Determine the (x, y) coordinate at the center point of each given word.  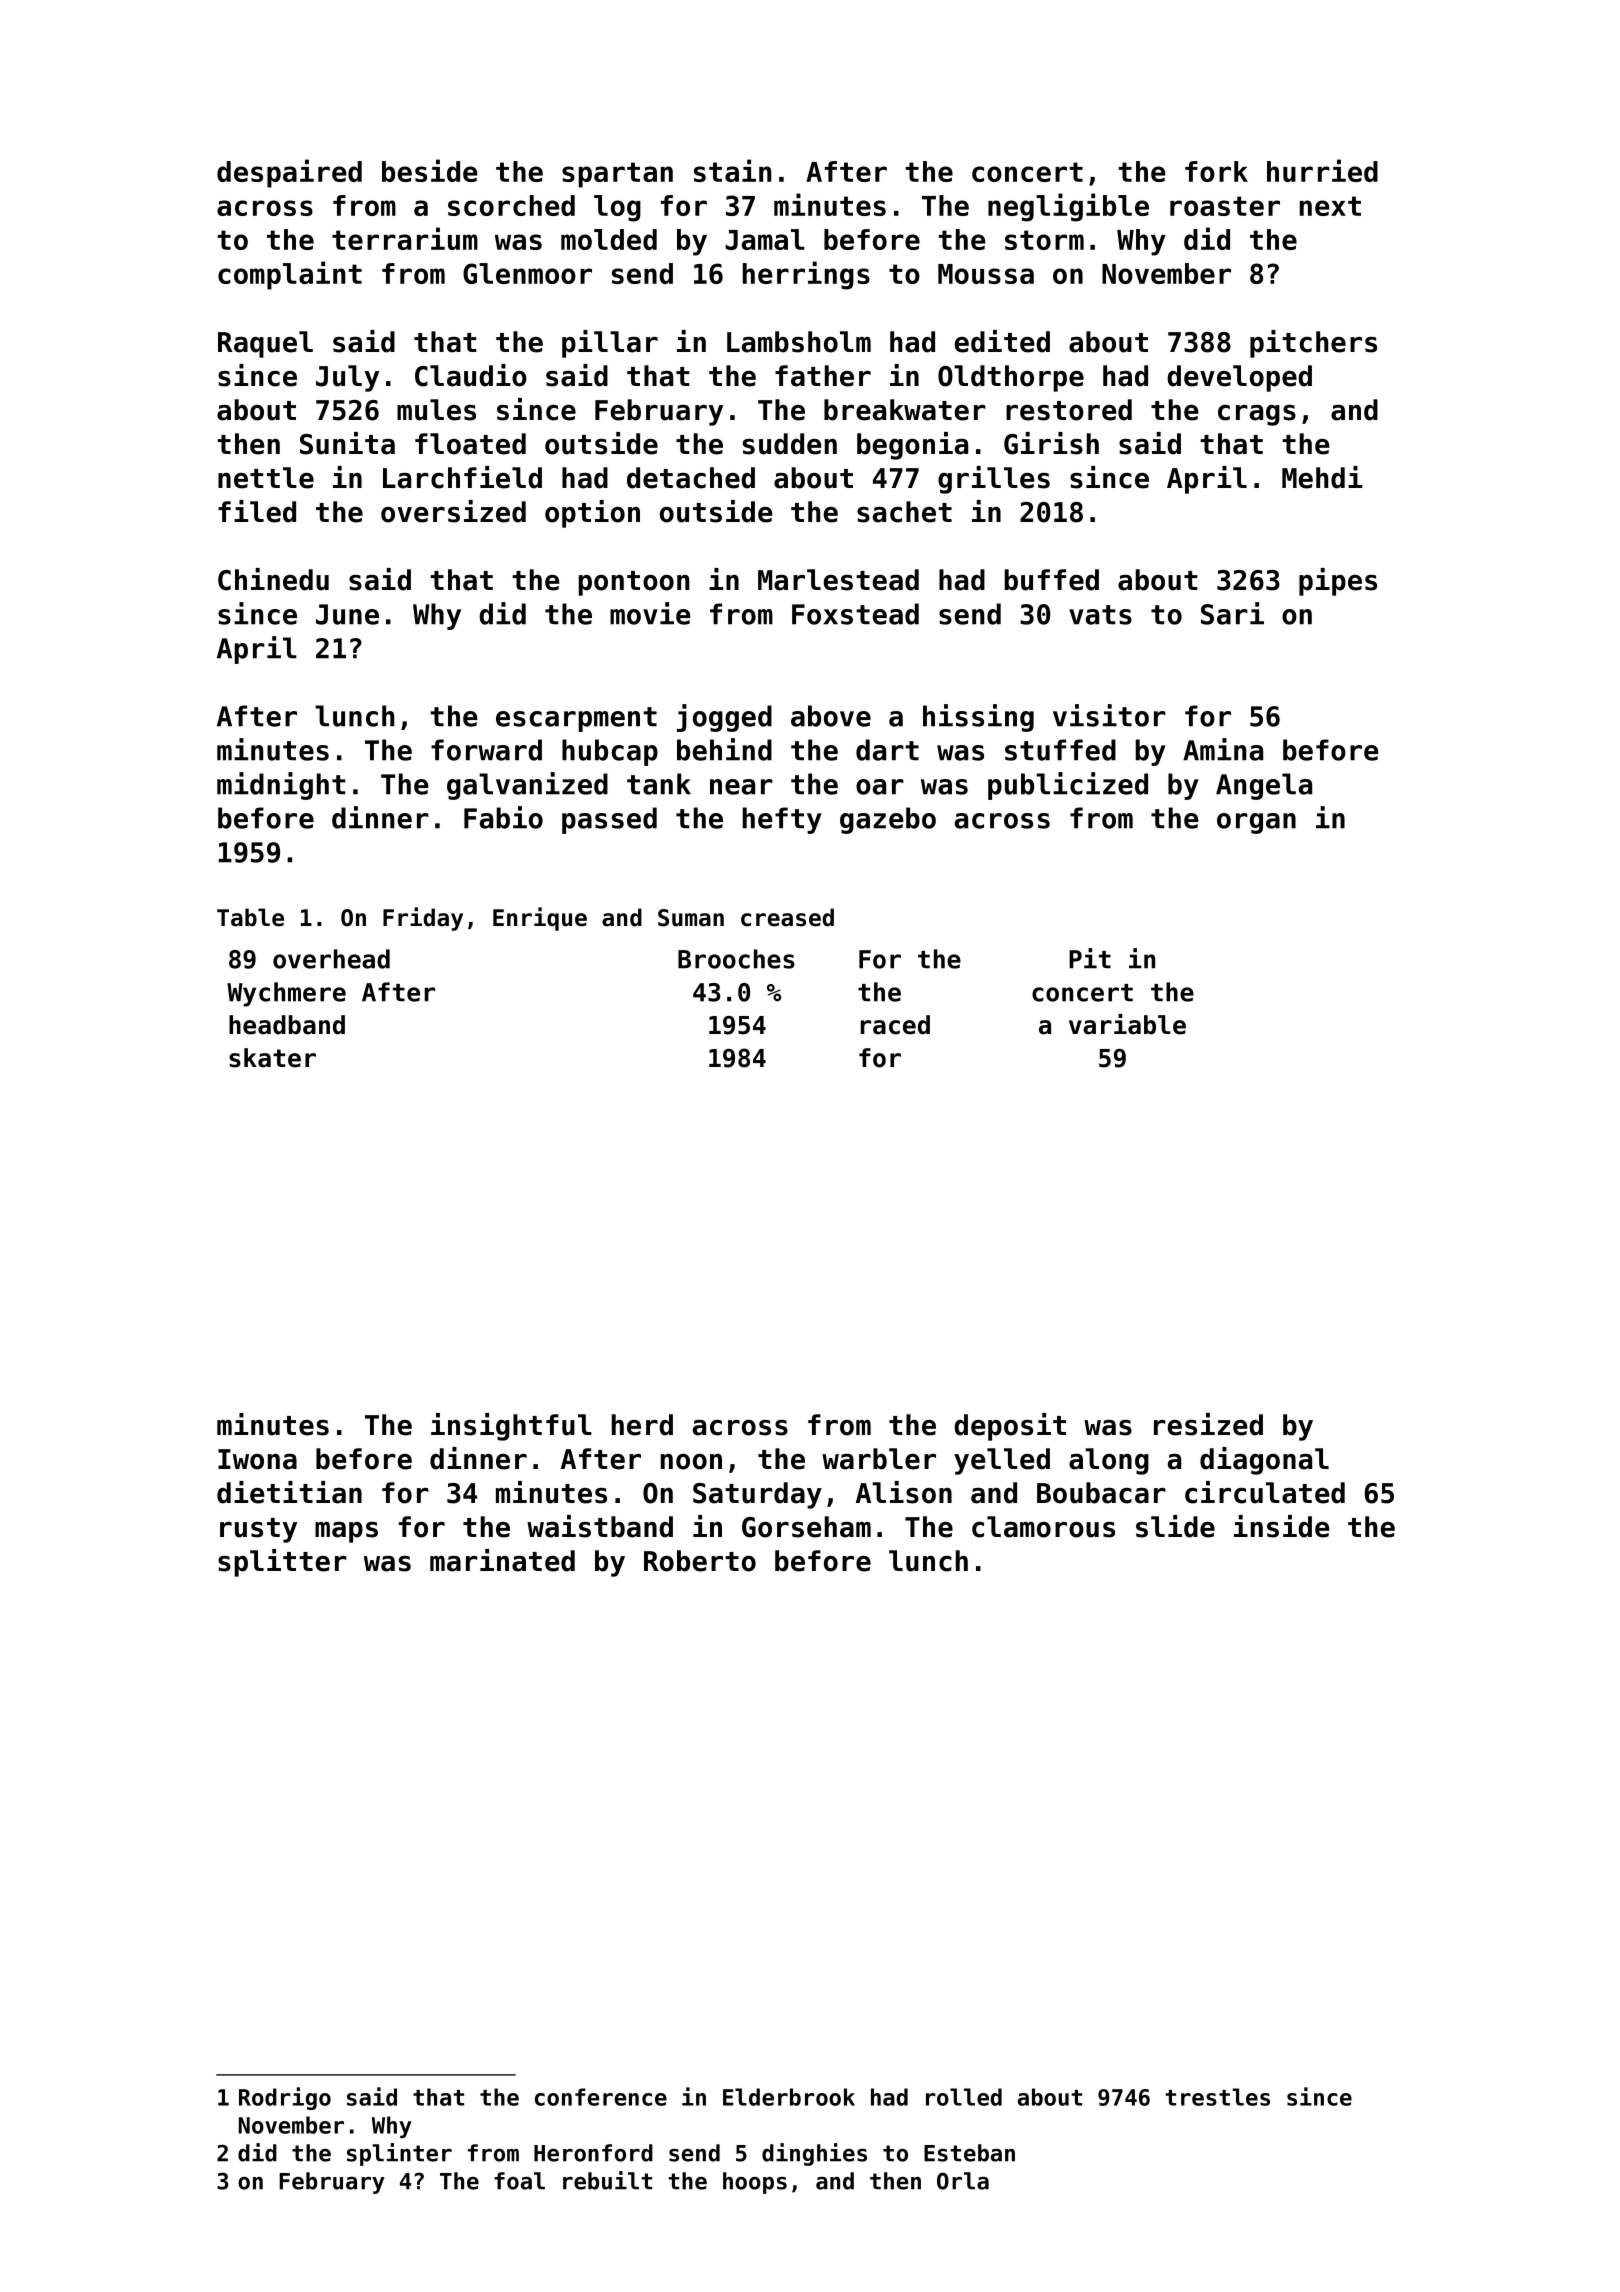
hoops (755, 2183)
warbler (879, 1459)
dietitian (289, 1492)
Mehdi (1322, 477)
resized (1208, 1424)
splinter (399, 2154)
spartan (617, 175)
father (823, 376)
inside (1282, 1526)
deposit (1010, 1427)
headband (287, 1025)
